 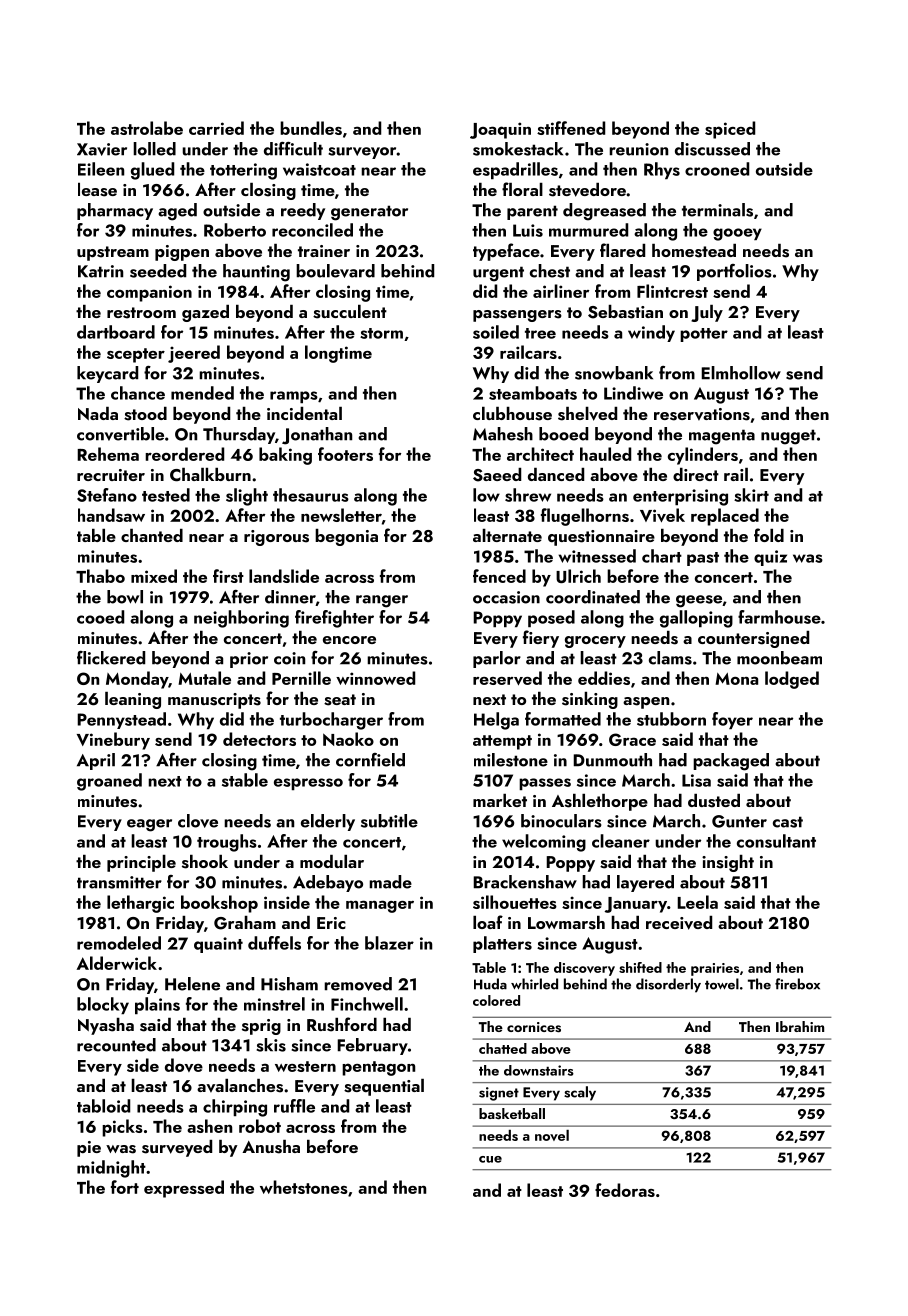 I want to click on haunting, so click(x=256, y=273).
